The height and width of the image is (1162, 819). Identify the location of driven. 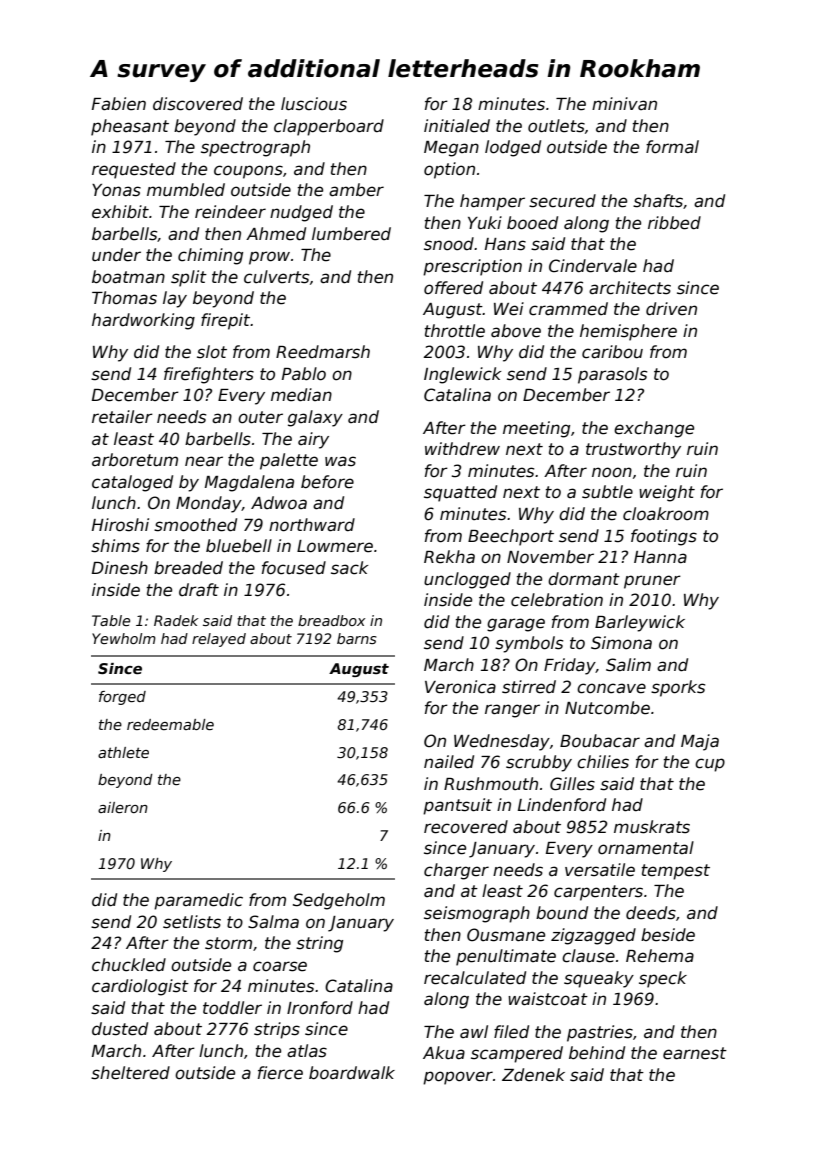
(671, 309).
